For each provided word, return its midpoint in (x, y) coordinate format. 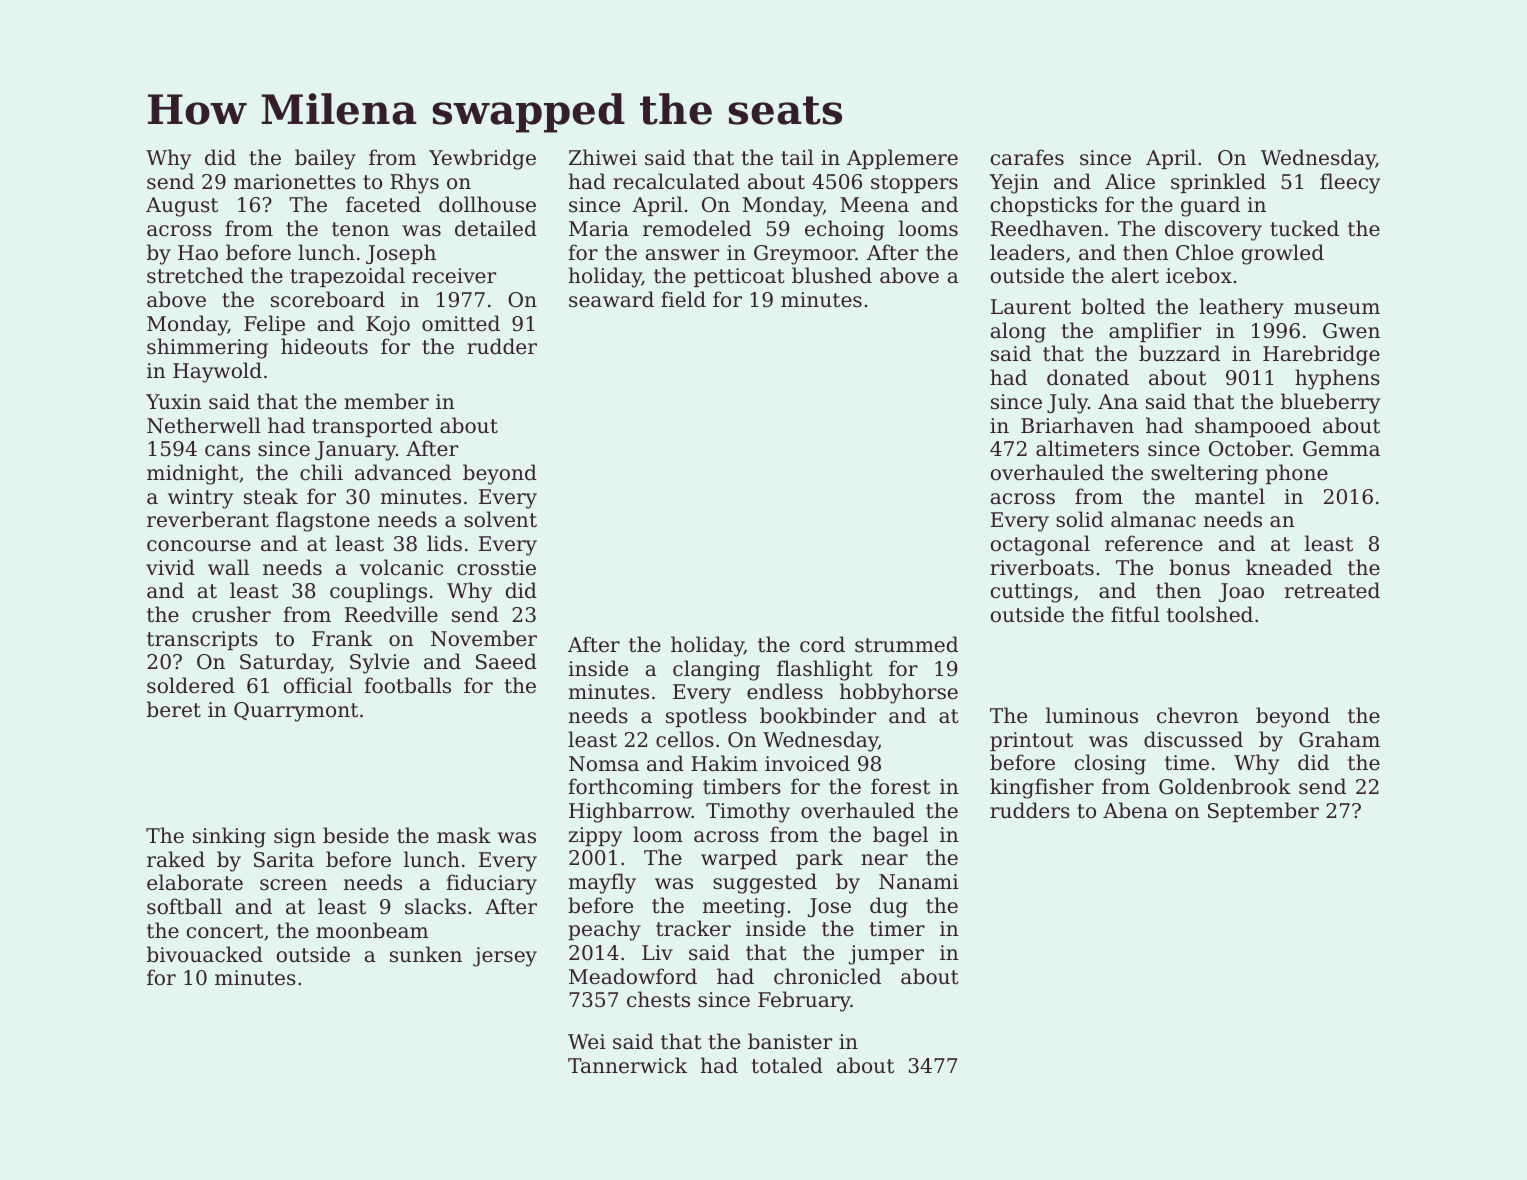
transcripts (202, 640)
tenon (360, 229)
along (1018, 332)
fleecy (1350, 183)
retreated (1332, 590)
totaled (787, 1065)
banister (790, 1041)
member (386, 401)
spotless (706, 717)
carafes (1027, 157)
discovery (1213, 230)
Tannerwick (627, 1065)
